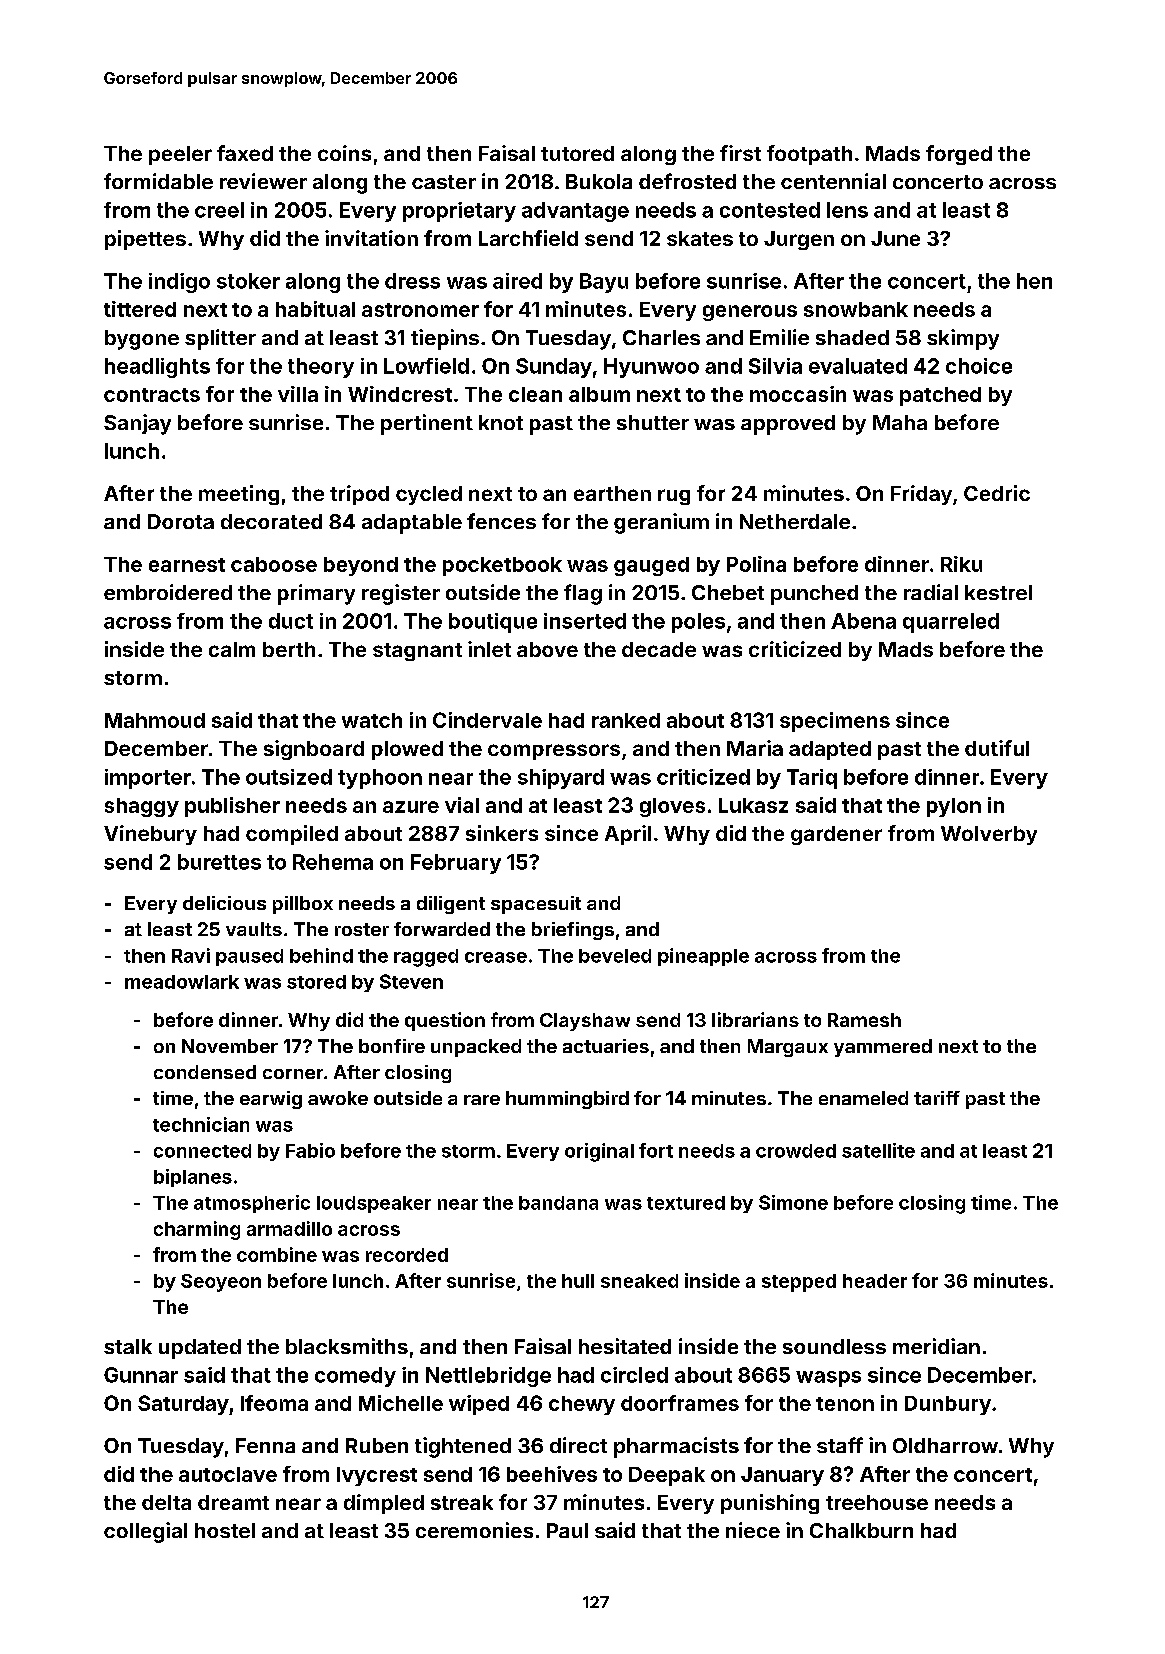  What do you see at coordinates (875, 1281) in the image?
I see `header` at bounding box center [875, 1281].
